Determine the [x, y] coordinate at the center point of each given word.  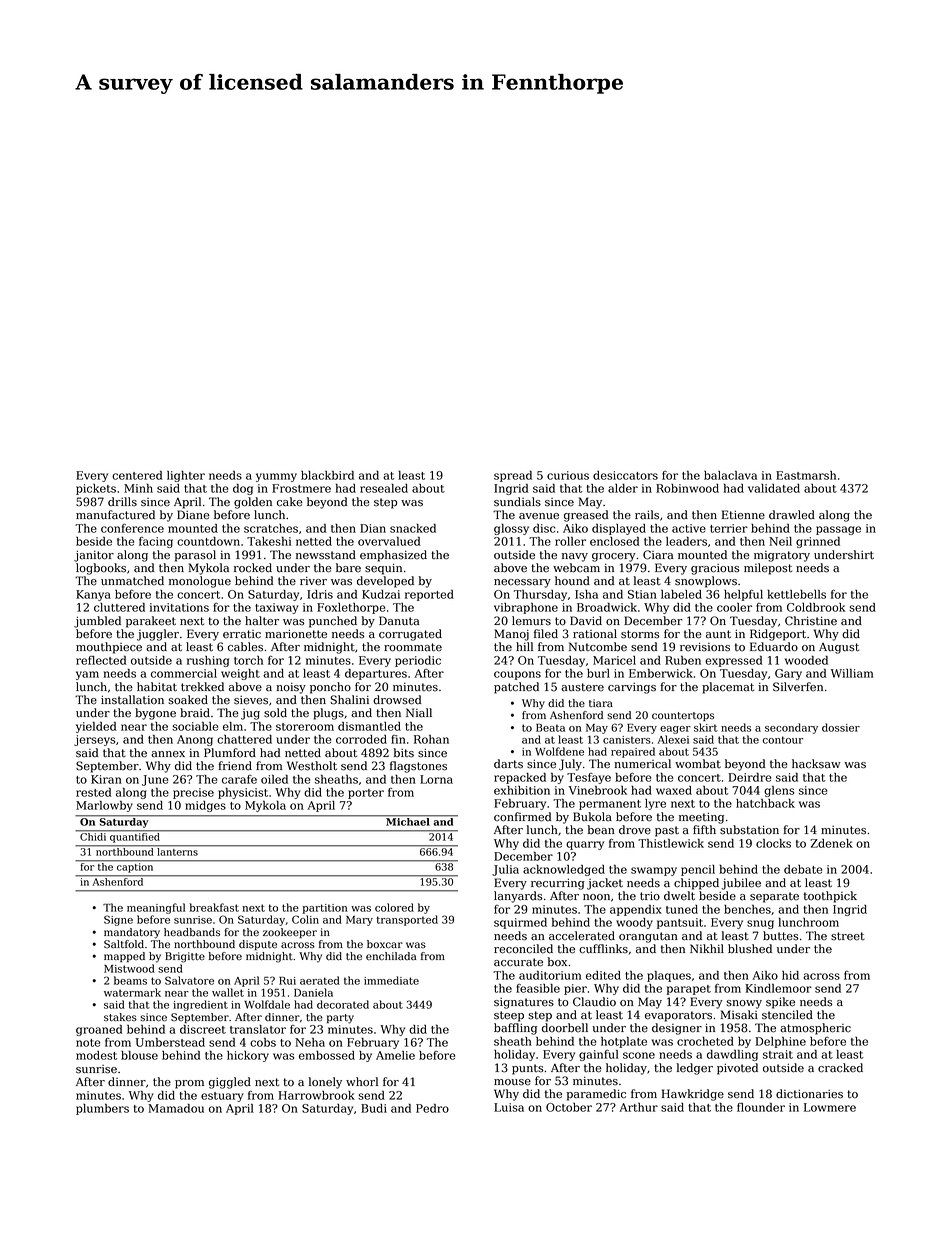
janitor [94, 556]
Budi [374, 1108]
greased [586, 516]
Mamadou [176, 1108]
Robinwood [687, 488]
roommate [413, 647]
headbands [192, 932]
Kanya [93, 595]
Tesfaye [589, 778]
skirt [706, 727]
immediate [391, 980]
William [852, 673]
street [848, 936]
